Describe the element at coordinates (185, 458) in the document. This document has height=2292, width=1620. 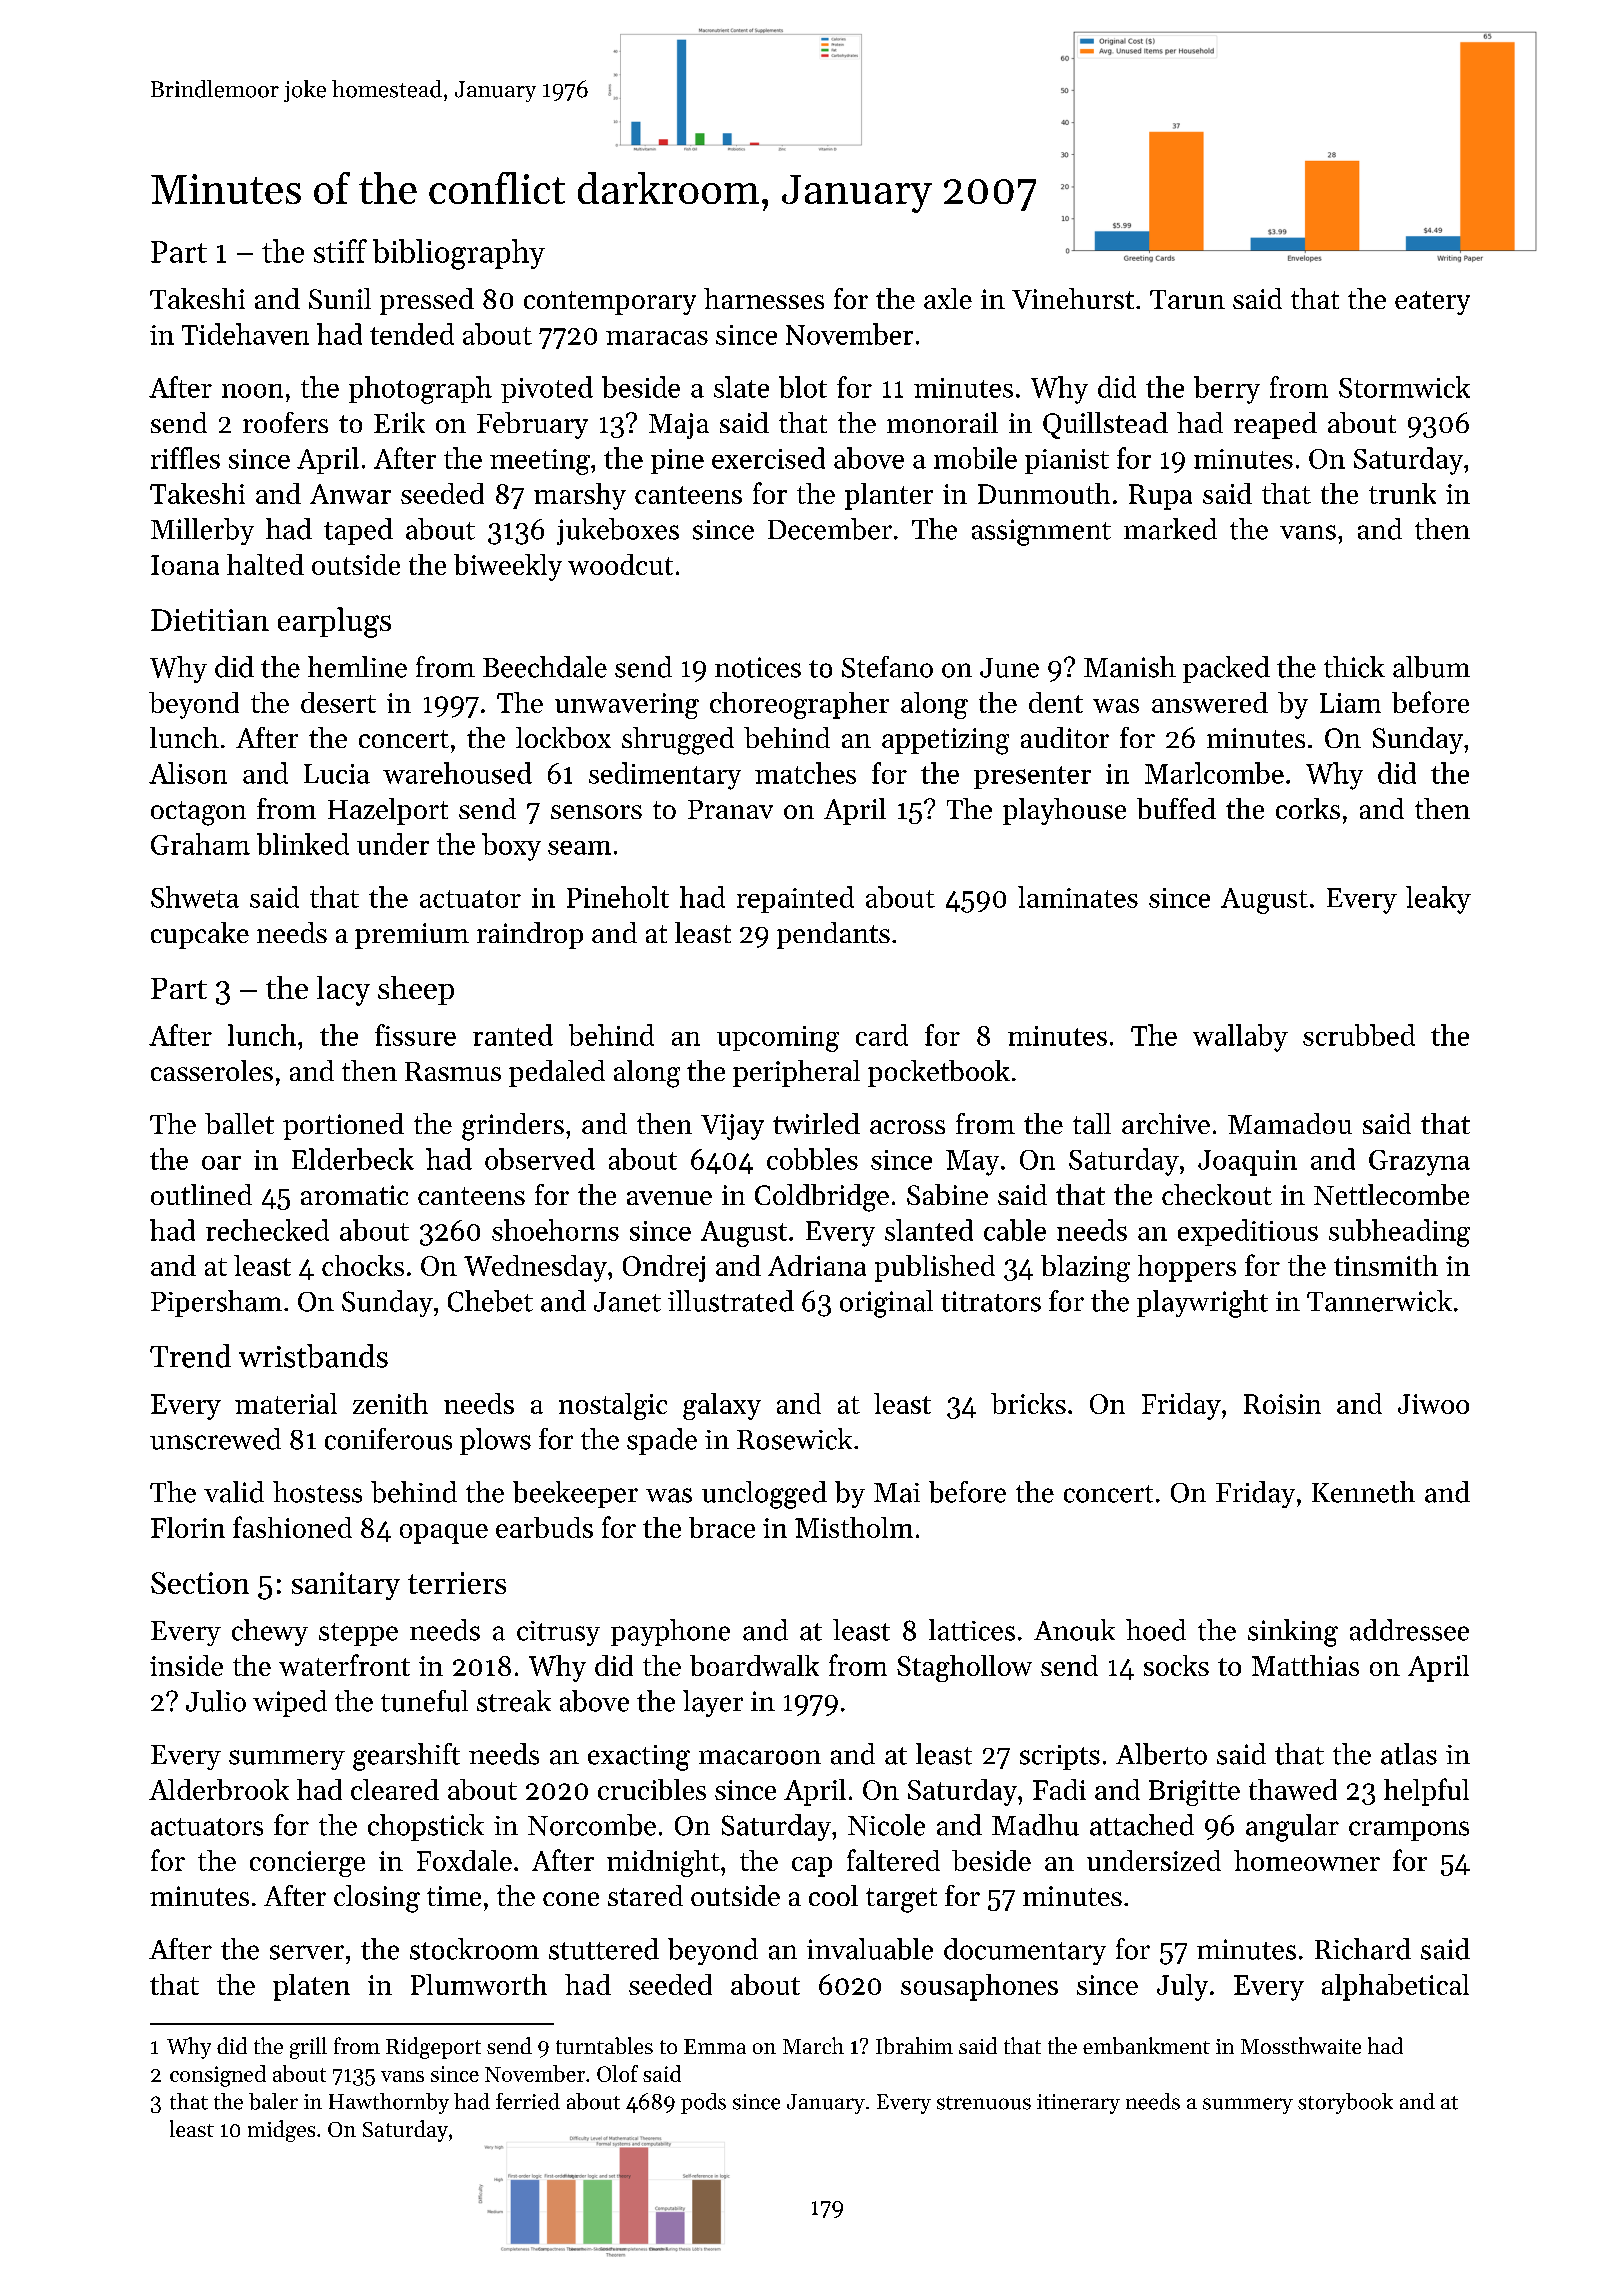
I see `riffles` at that location.
